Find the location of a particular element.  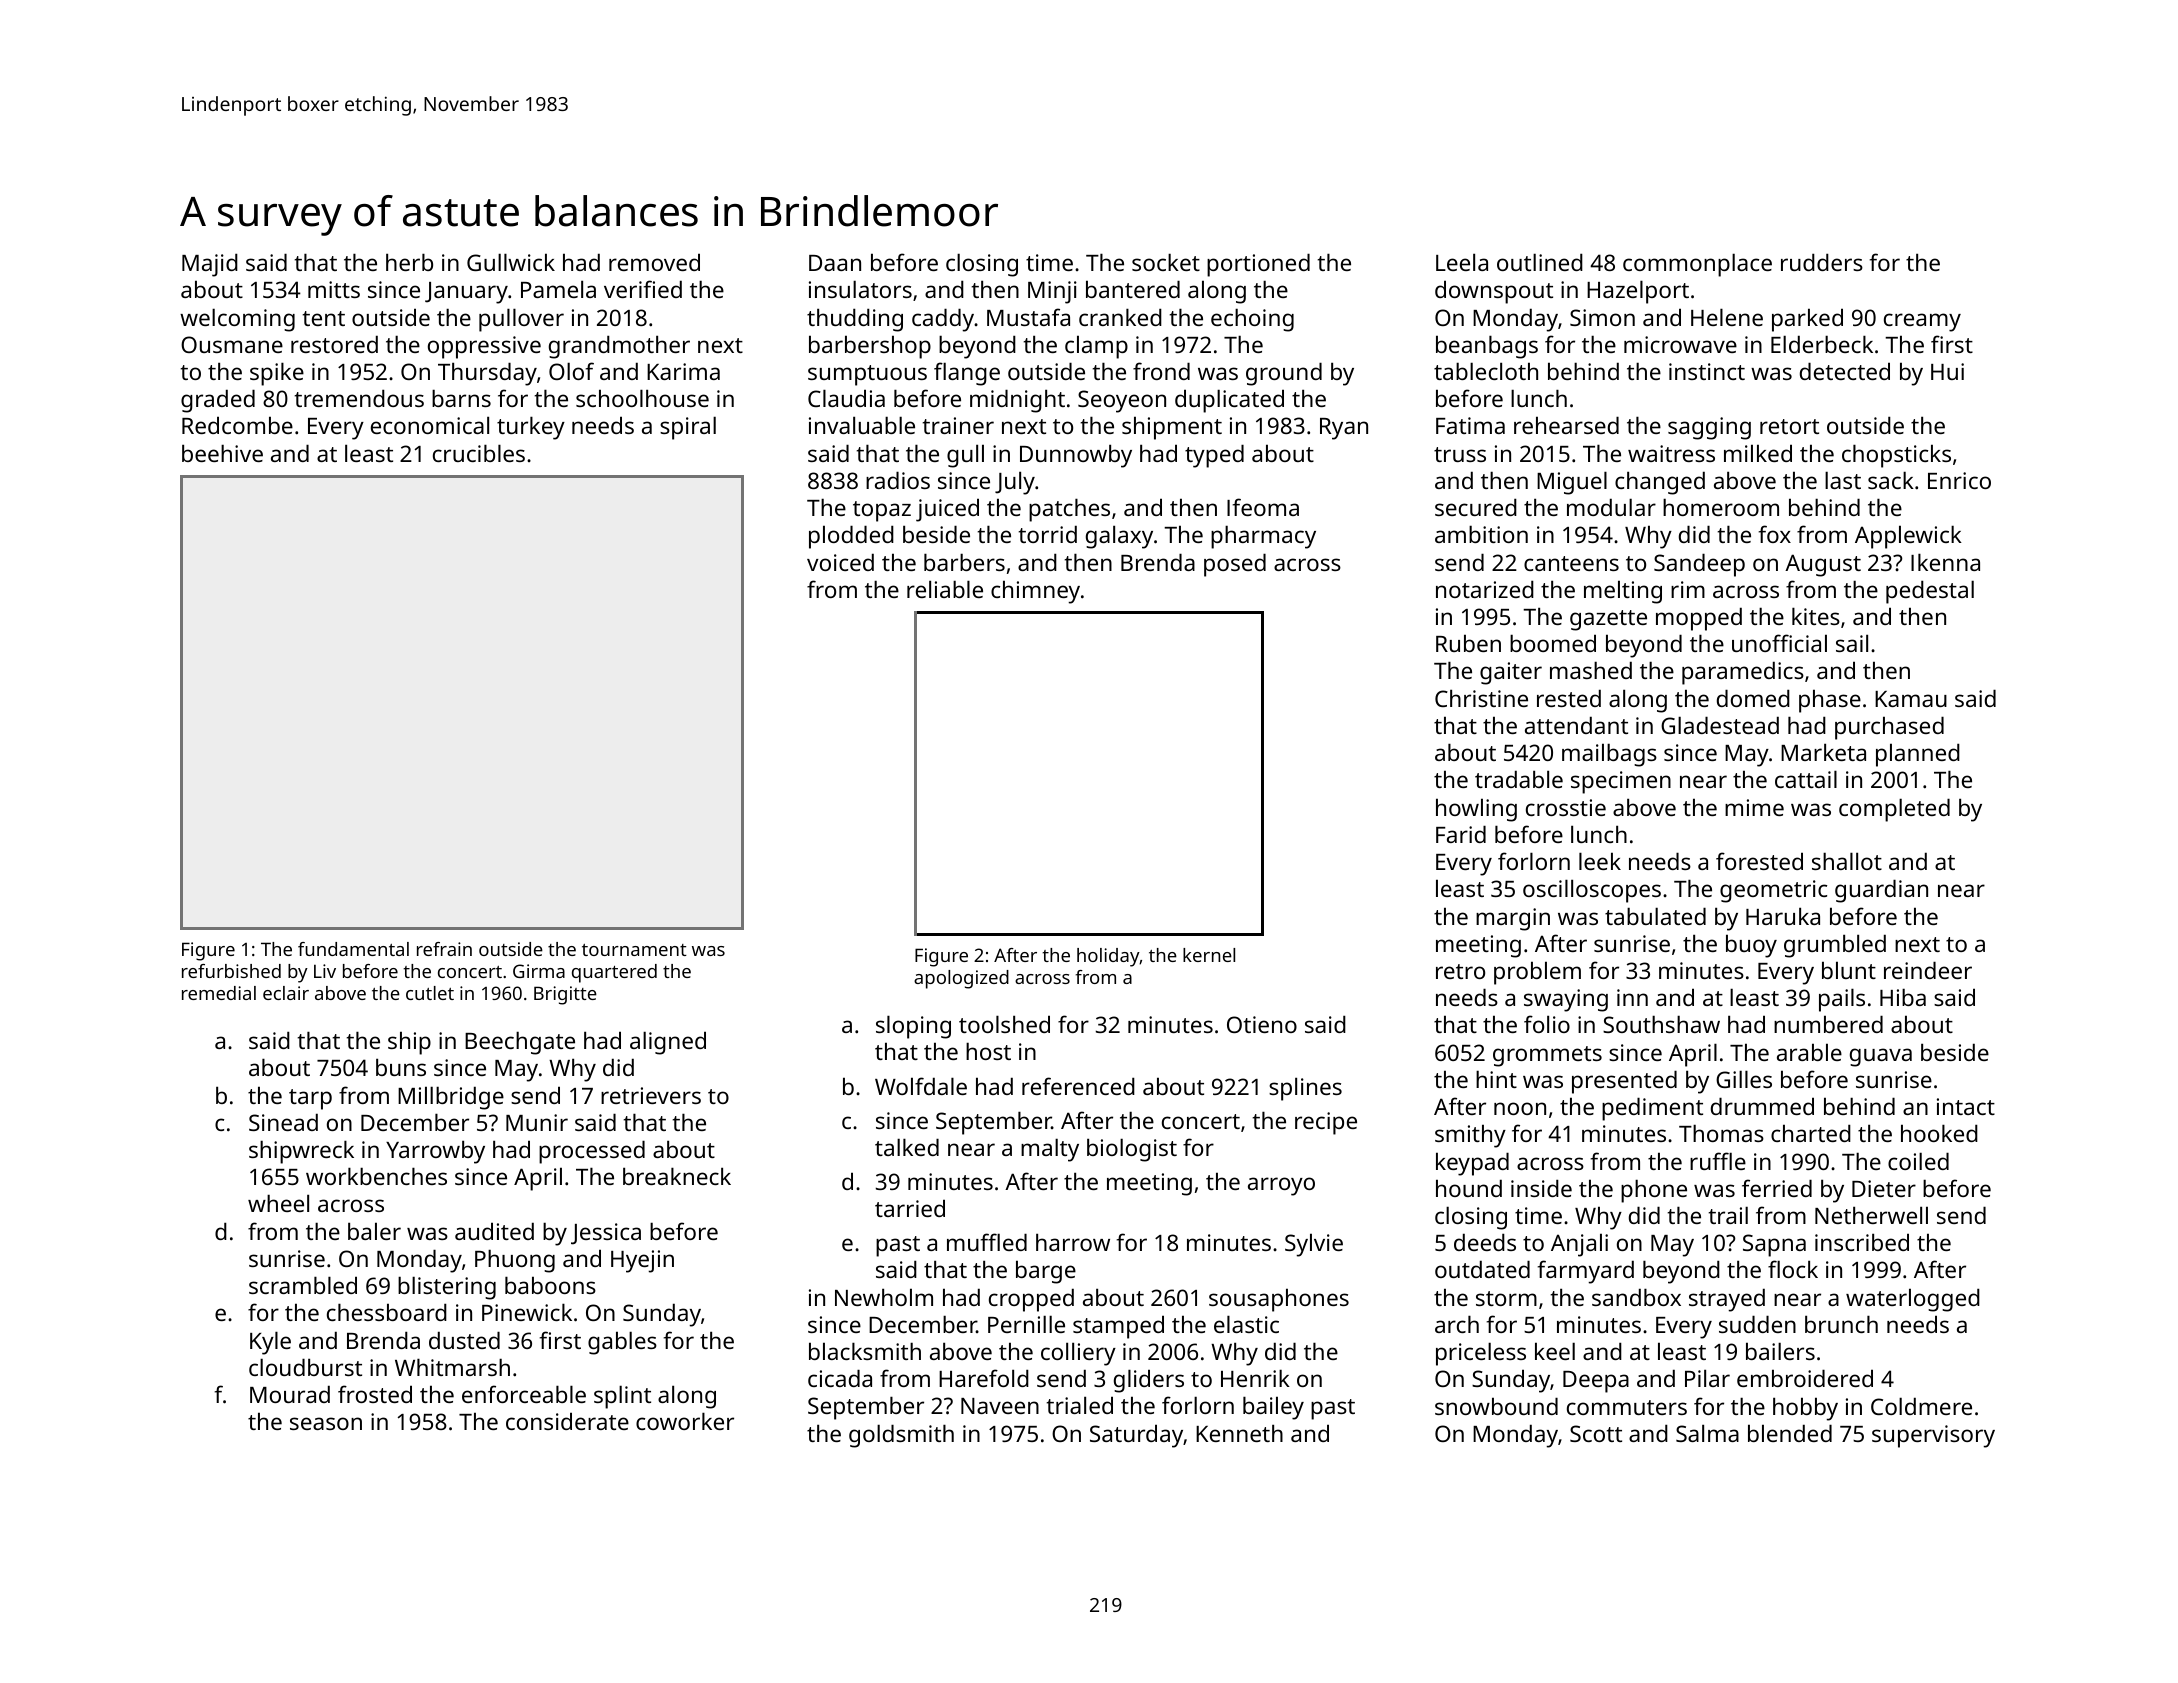

charted is located at coordinates (1811, 1133).
